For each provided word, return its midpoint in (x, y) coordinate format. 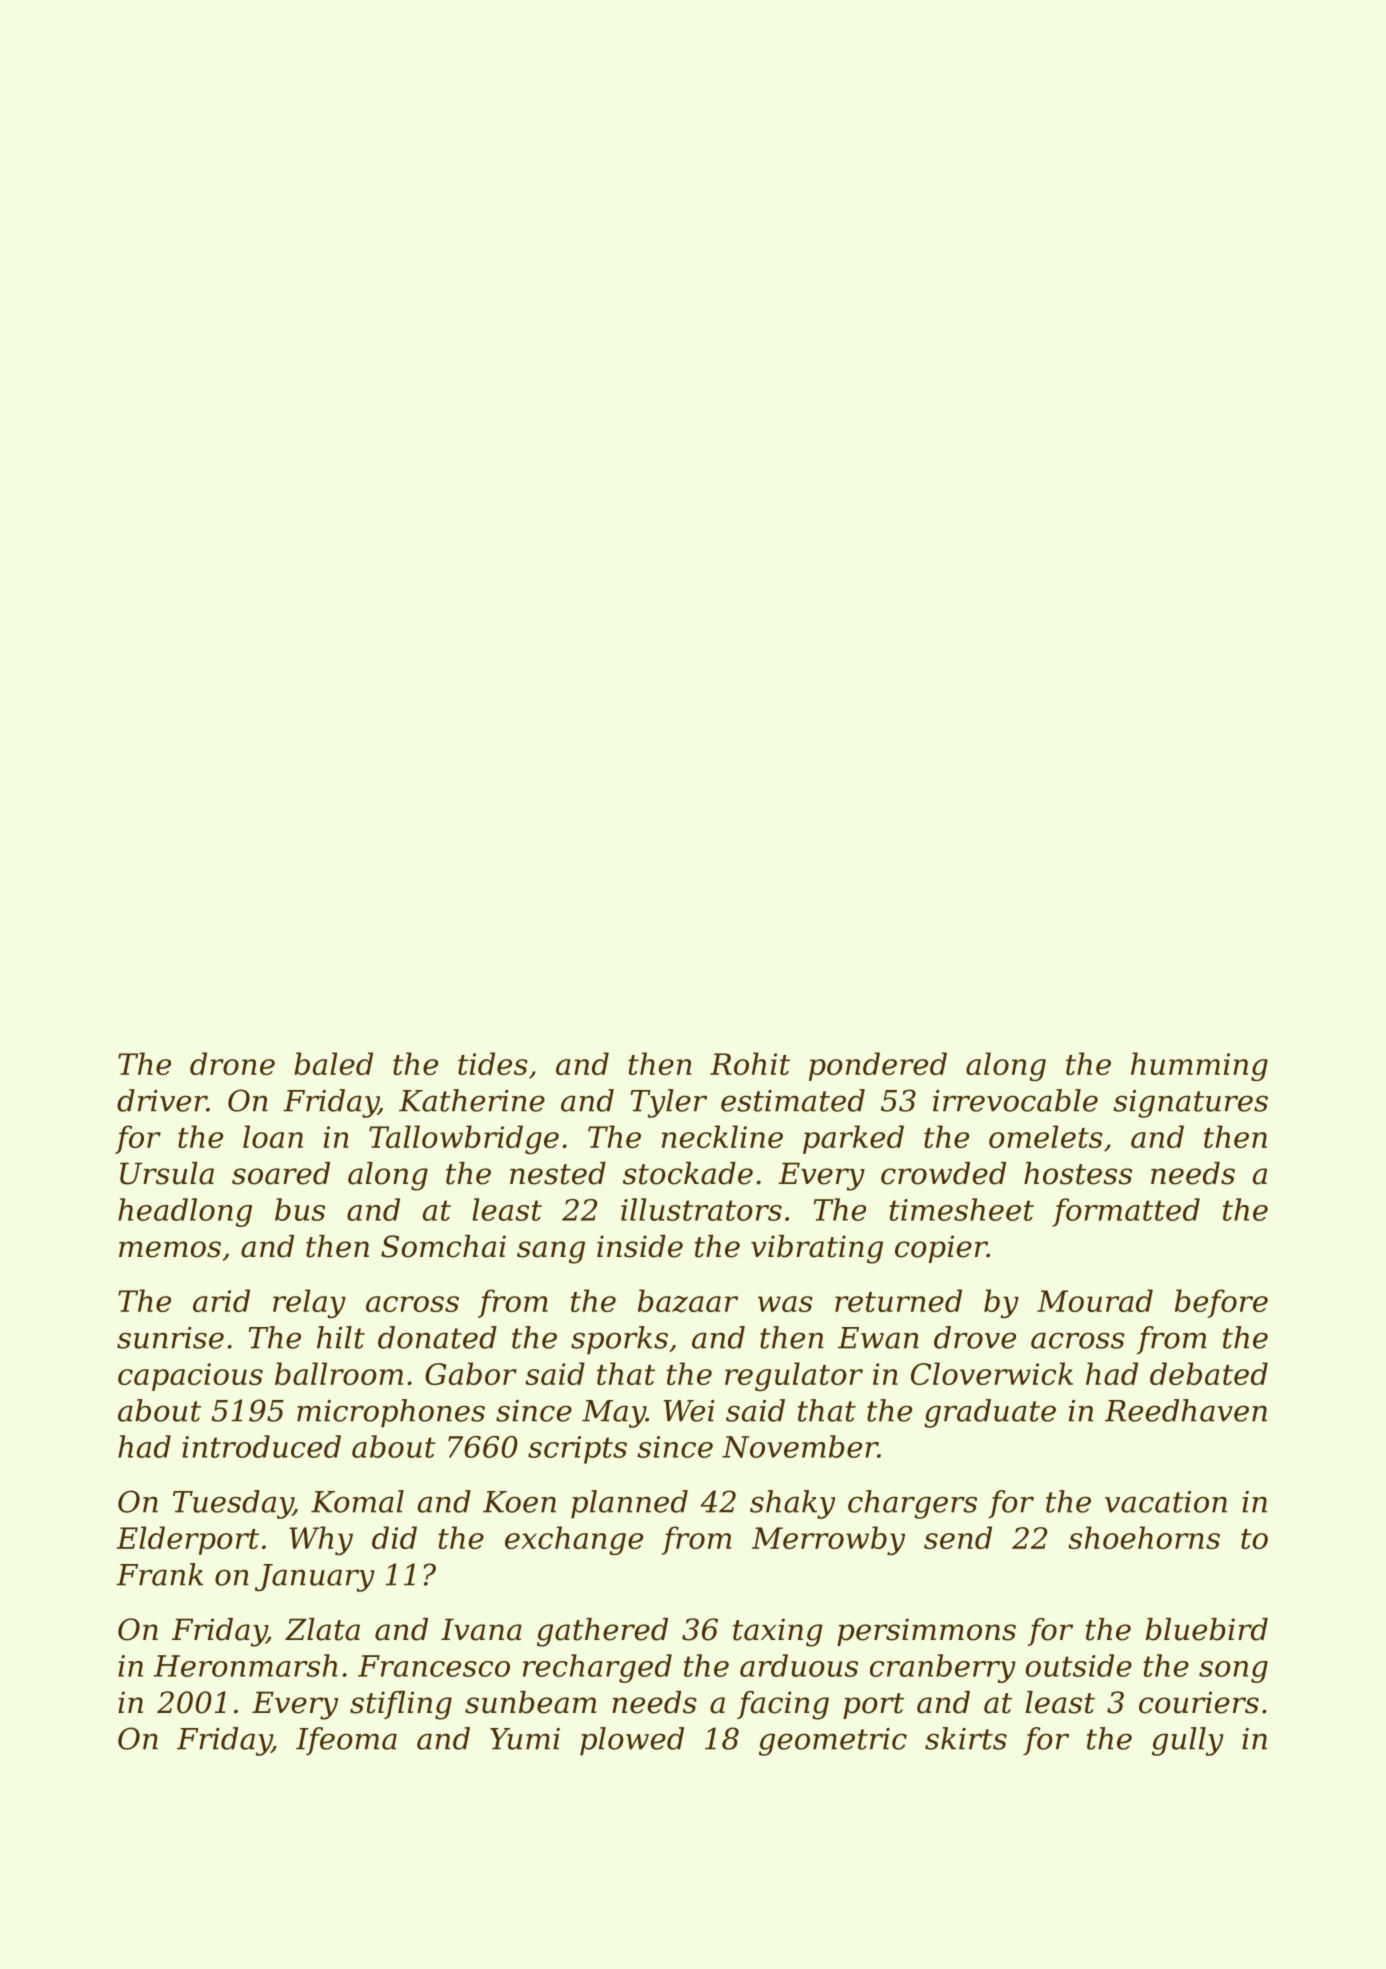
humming (1199, 1066)
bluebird (1207, 1629)
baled (333, 1063)
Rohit (750, 1063)
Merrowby (828, 1540)
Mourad (1095, 1300)
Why (321, 1540)
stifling (401, 1705)
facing (783, 1705)
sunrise (170, 1338)
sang (551, 1252)
